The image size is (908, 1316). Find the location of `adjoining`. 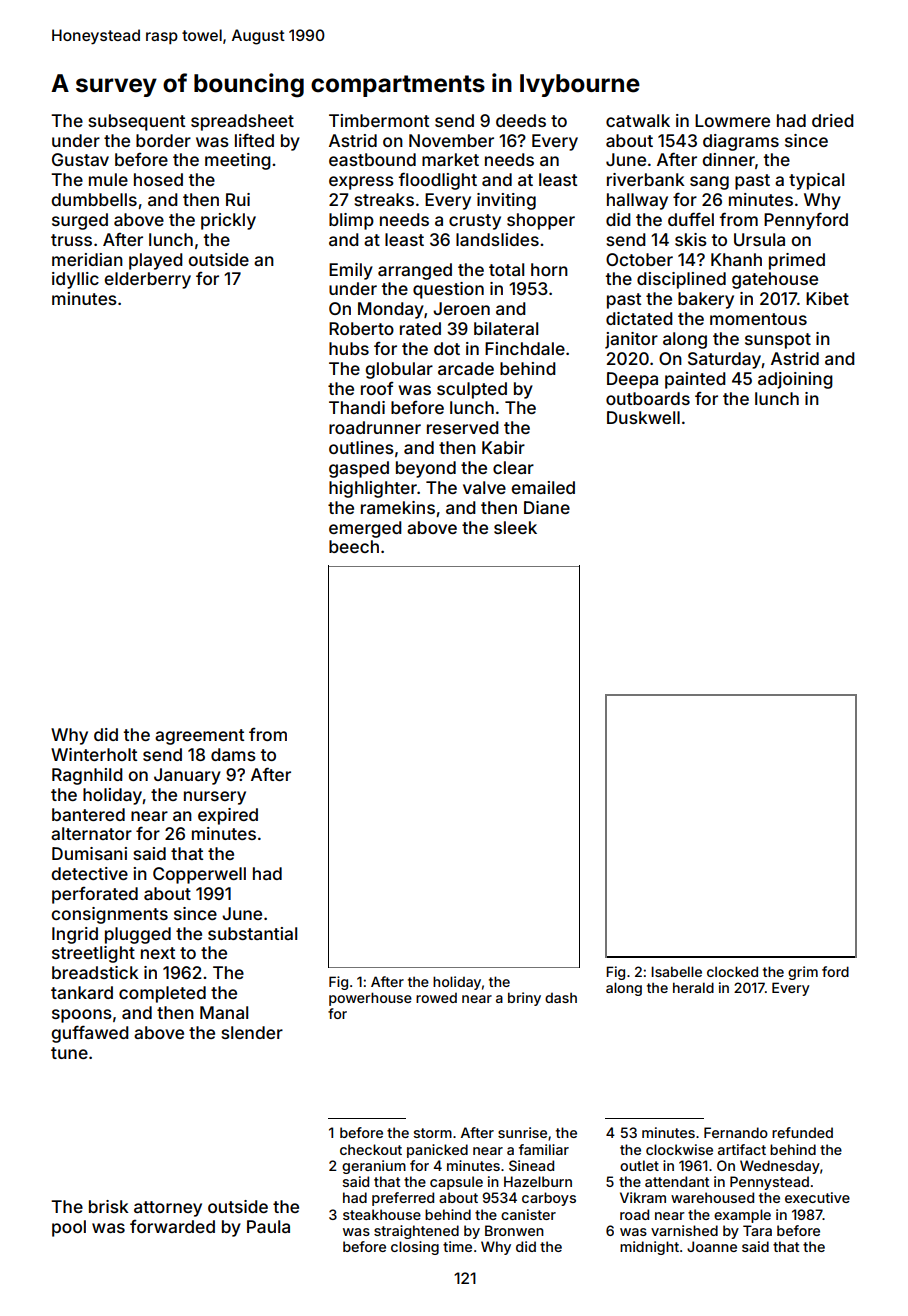

adjoining is located at coordinates (795, 380).
